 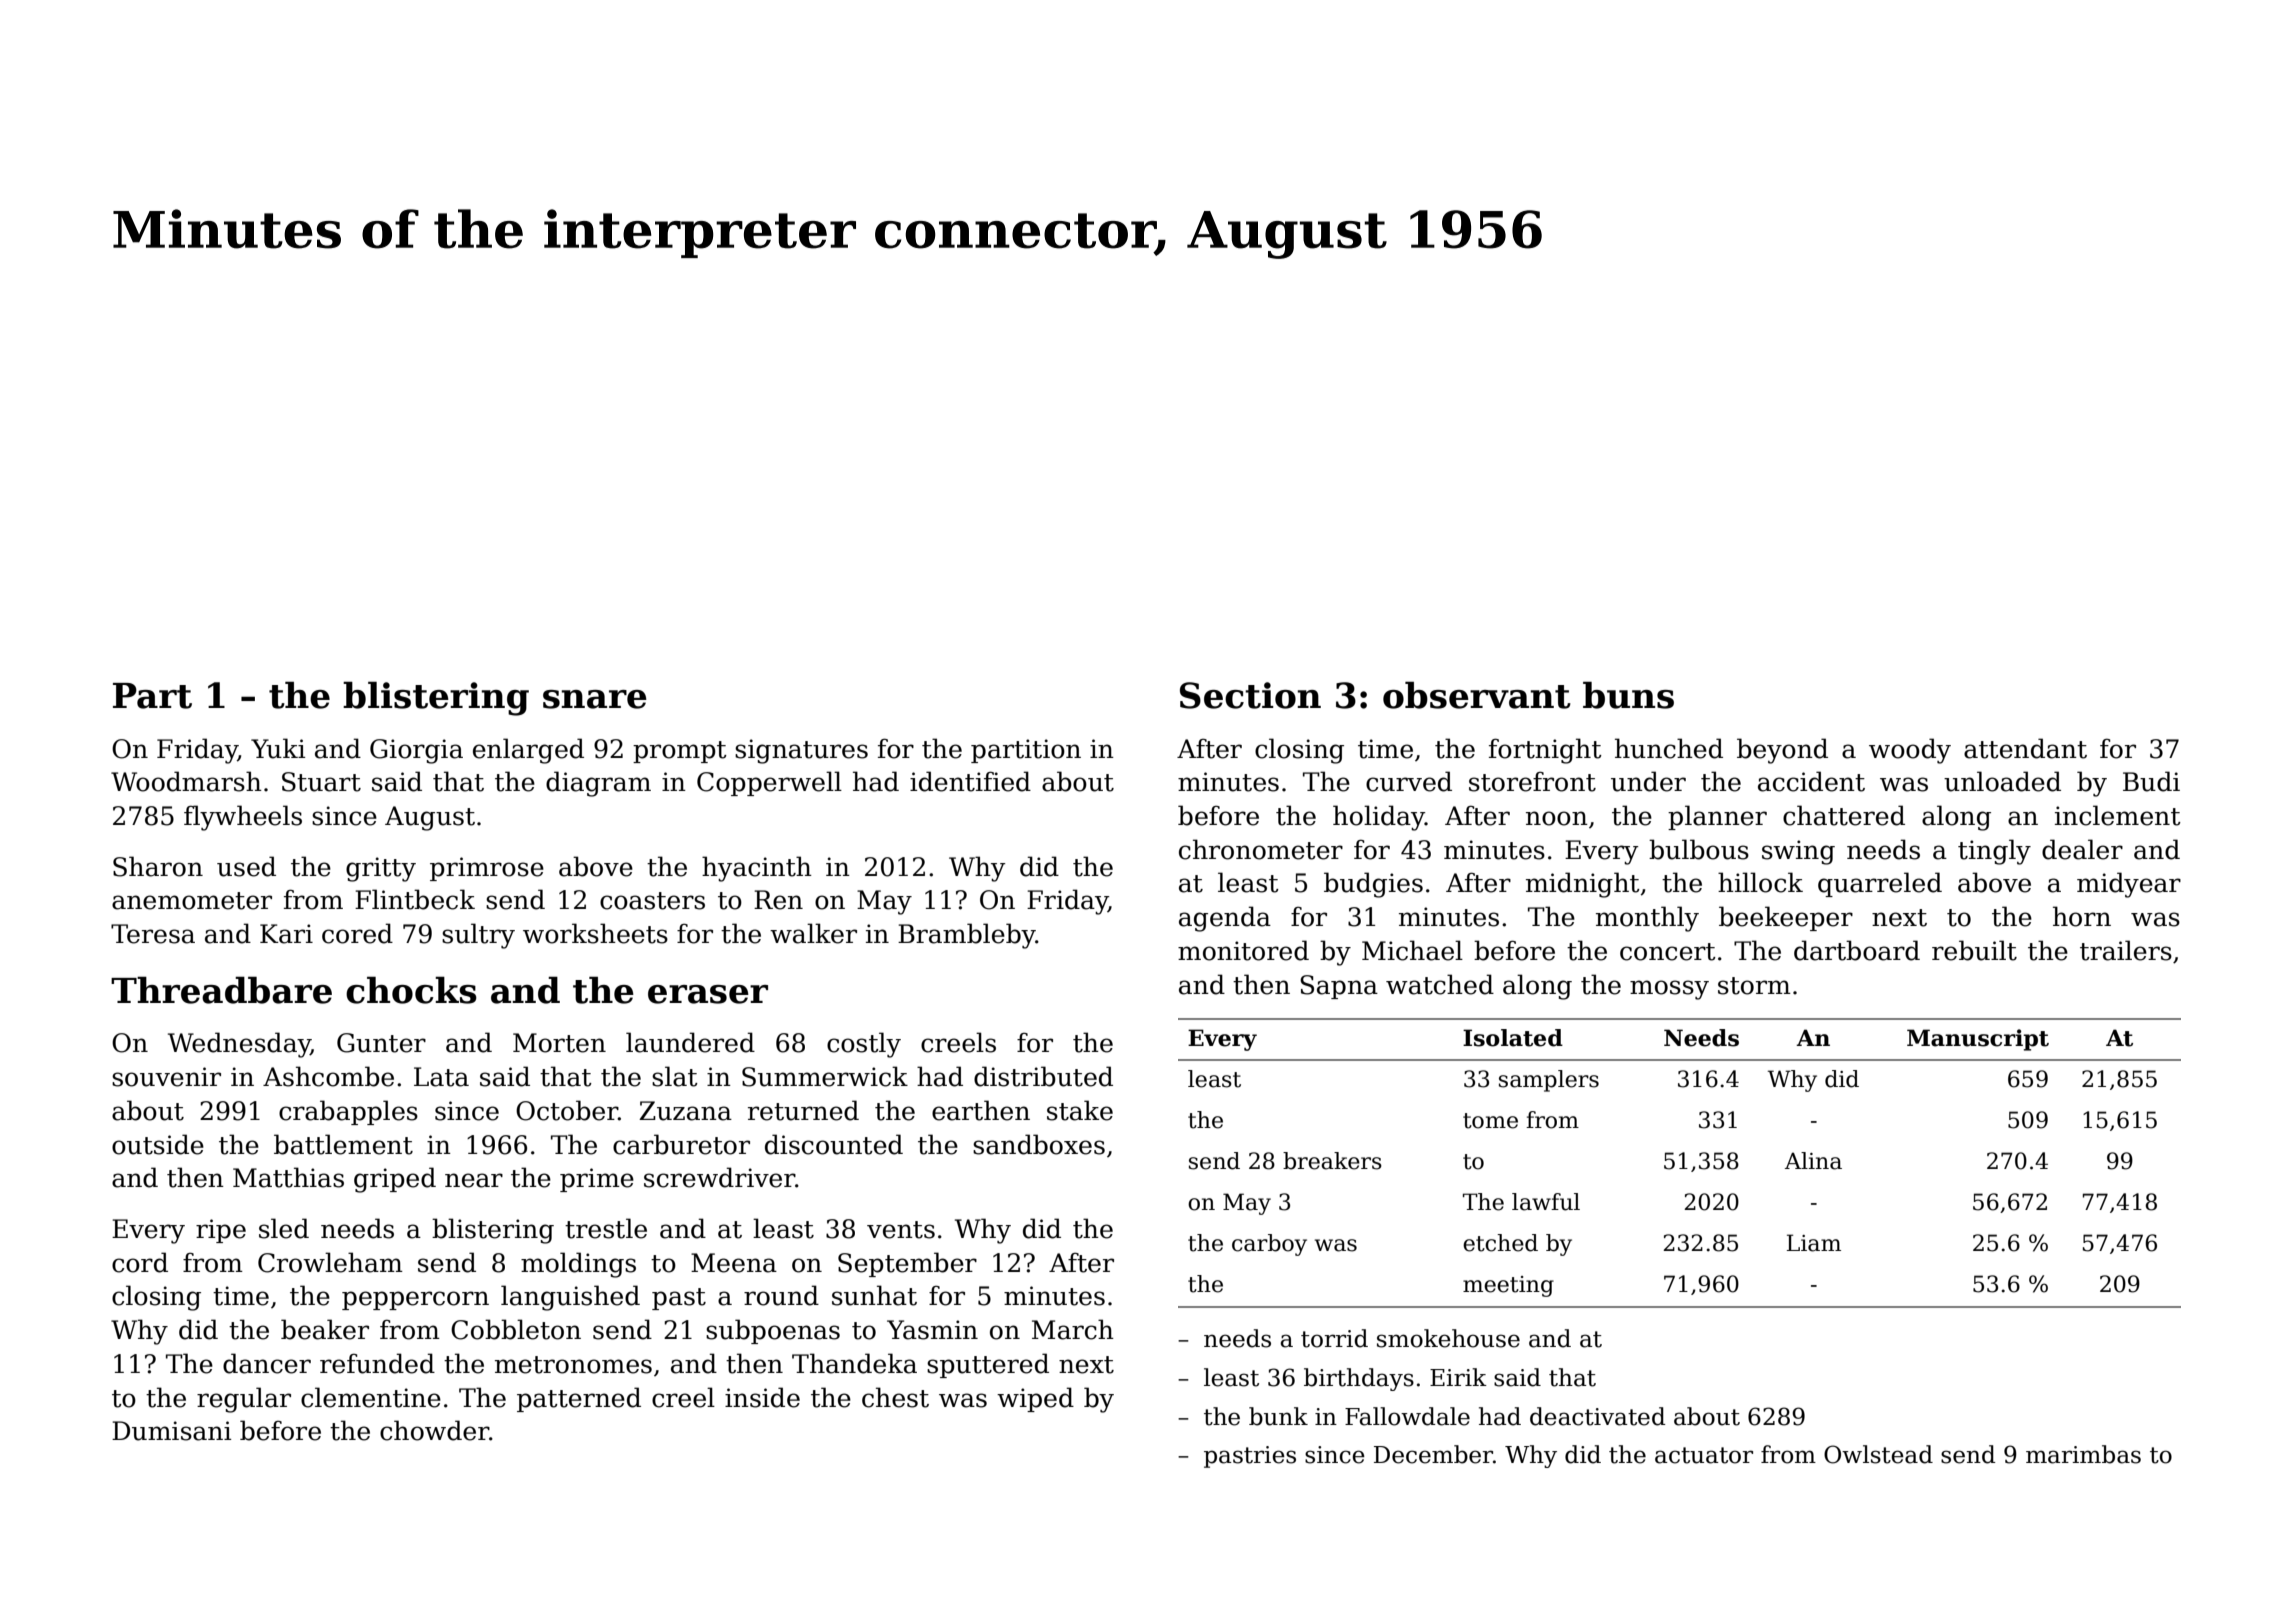 What do you see at coordinates (1545, 751) in the document?
I see `fortnight` at bounding box center [1545, 751].
